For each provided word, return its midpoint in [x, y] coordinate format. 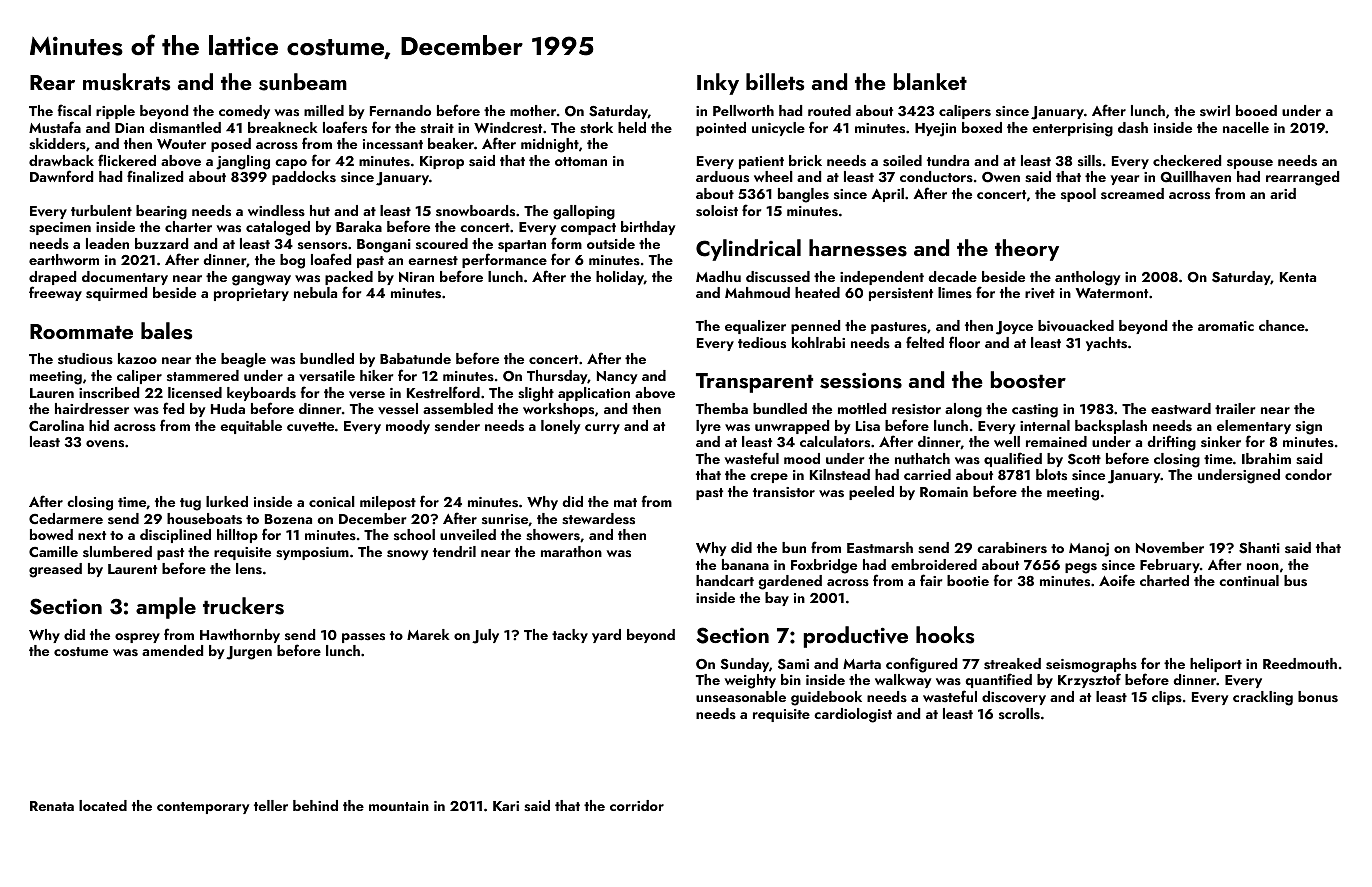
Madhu [718, 276]
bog [292, 261]
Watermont [1112, 293]
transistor [784, 492]
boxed [982, 127]
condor [1308, 474]
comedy [244, 112]
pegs [1081, 568]
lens [249, 568]
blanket [930, 81]
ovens [105, 444]
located [103, 805]
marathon [571, 551]
